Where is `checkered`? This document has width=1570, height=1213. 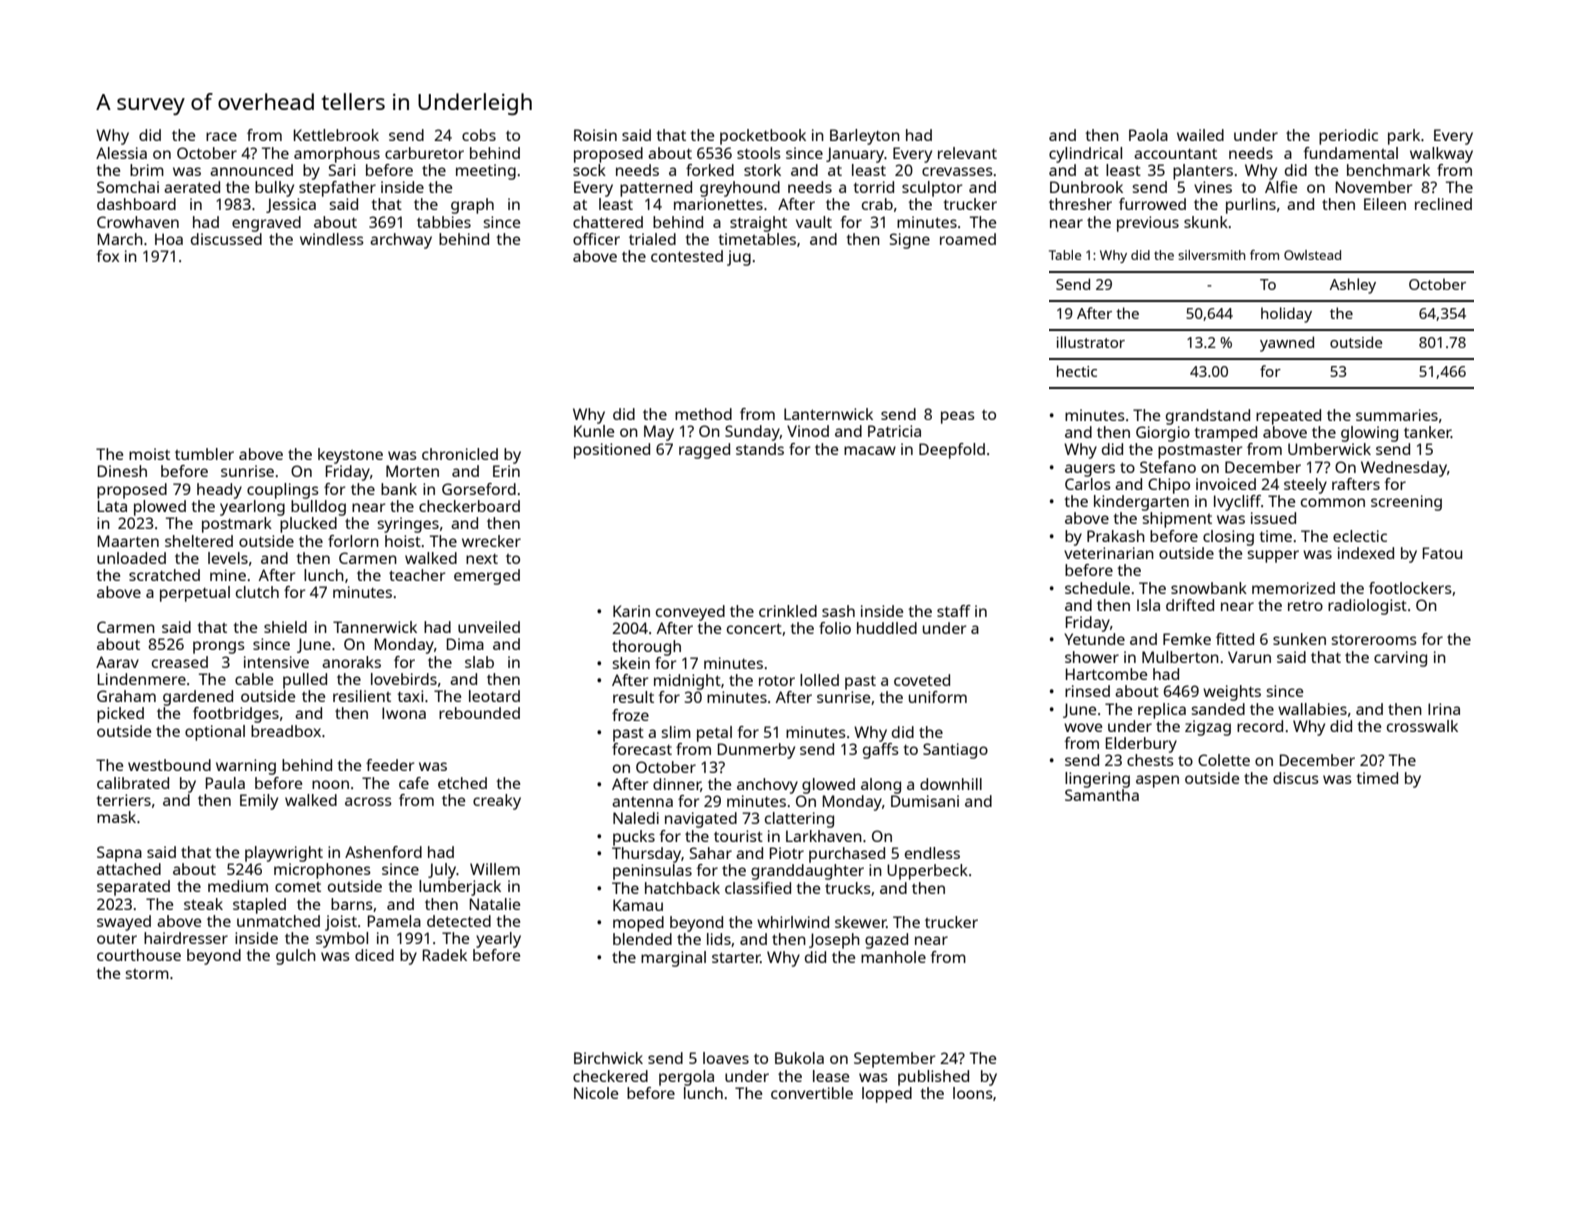 checkered is located at coordinates (610, 1076).
